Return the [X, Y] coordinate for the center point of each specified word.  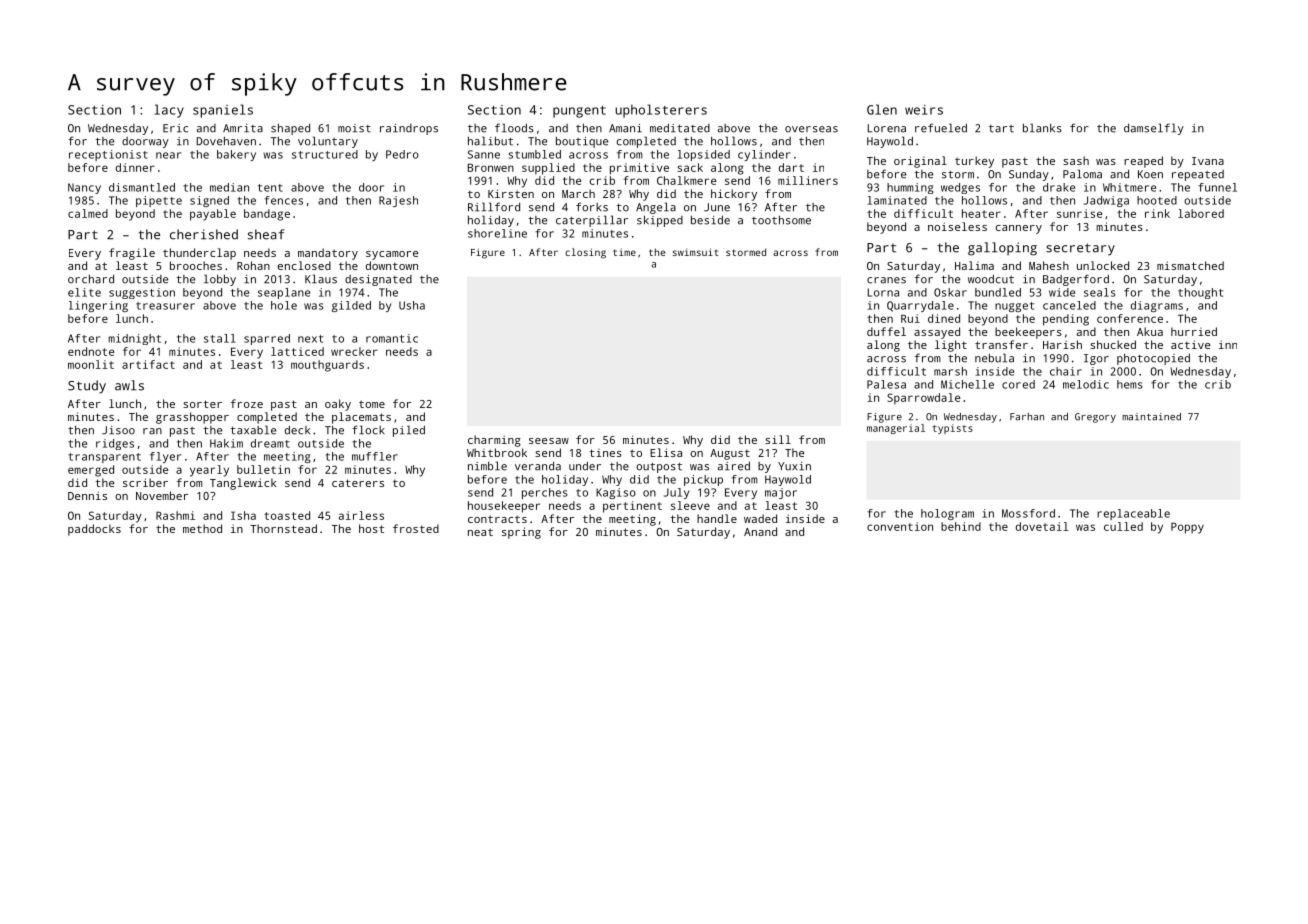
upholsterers [661, 111]
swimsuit [696, 252]
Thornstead [283, 528]
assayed [937, 333]
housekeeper [504, 507]
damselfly [1154, 129]
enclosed [304, 265]
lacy [169, 111]
